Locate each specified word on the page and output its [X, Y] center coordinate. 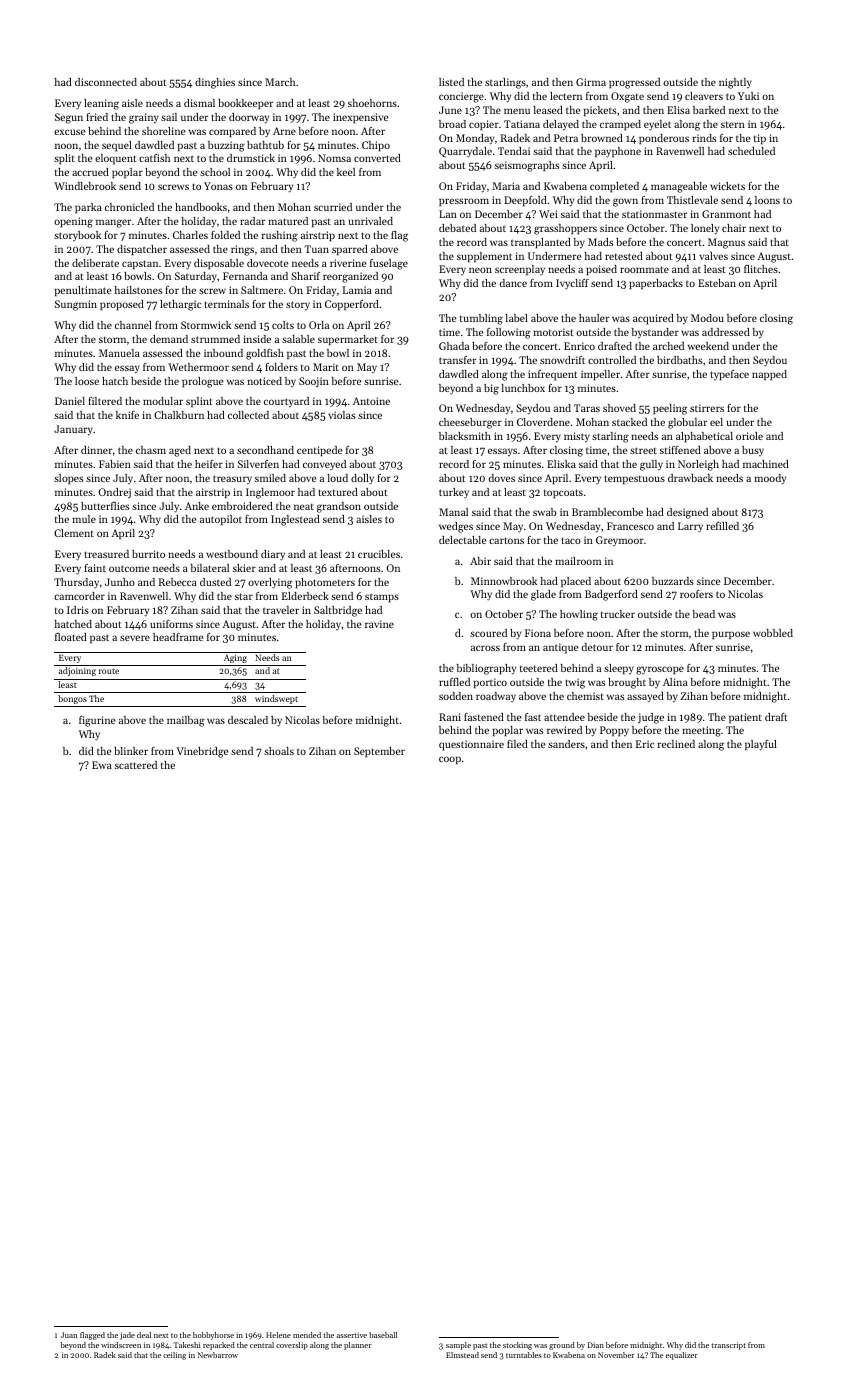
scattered [136, 765]
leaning [101, 104]
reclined [676, 744]
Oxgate [627, 97]
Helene [278, 1335]
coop [450, 760]
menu [517, 111]
